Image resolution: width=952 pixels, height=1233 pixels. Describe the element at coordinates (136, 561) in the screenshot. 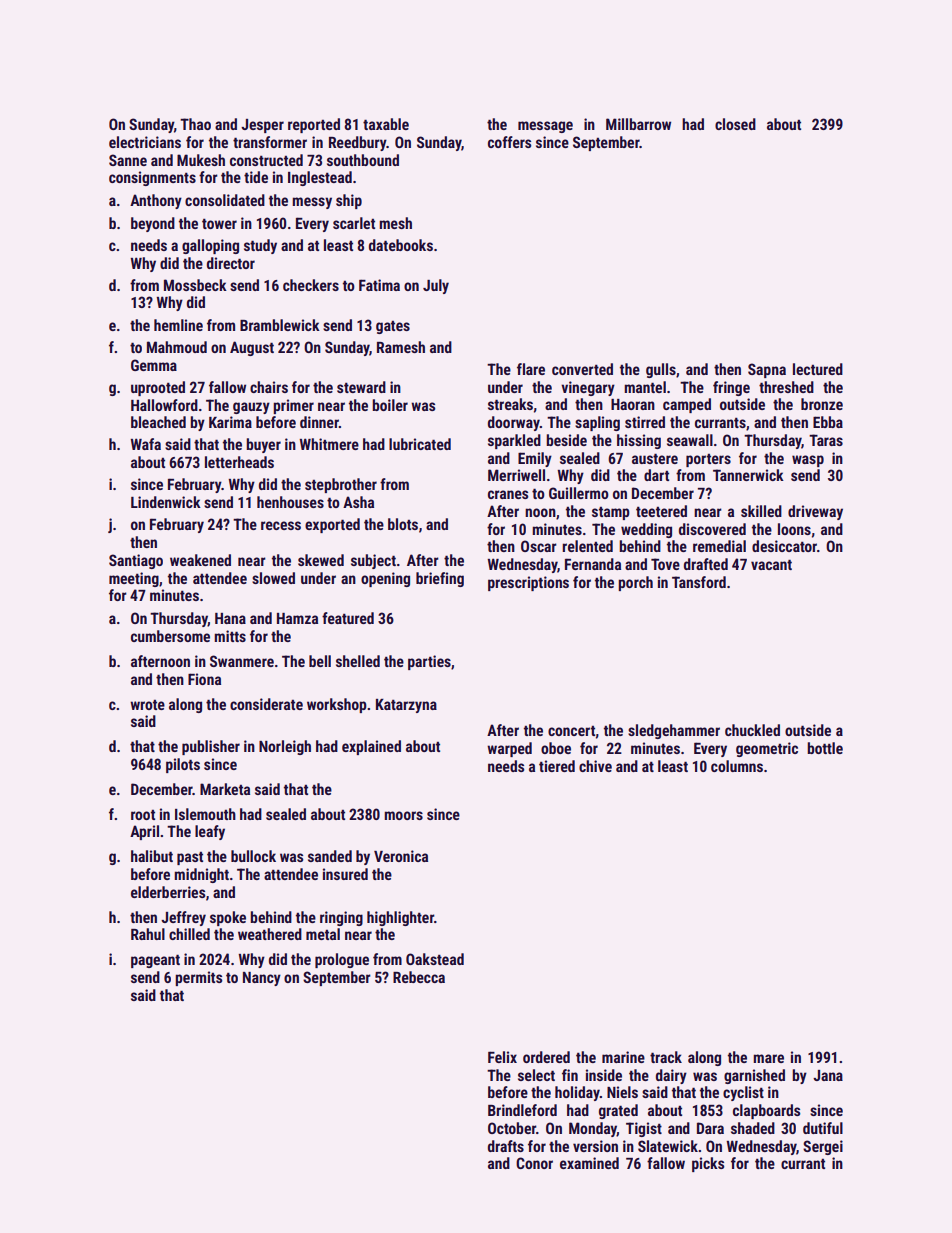

I see `Santiago` at that location.
